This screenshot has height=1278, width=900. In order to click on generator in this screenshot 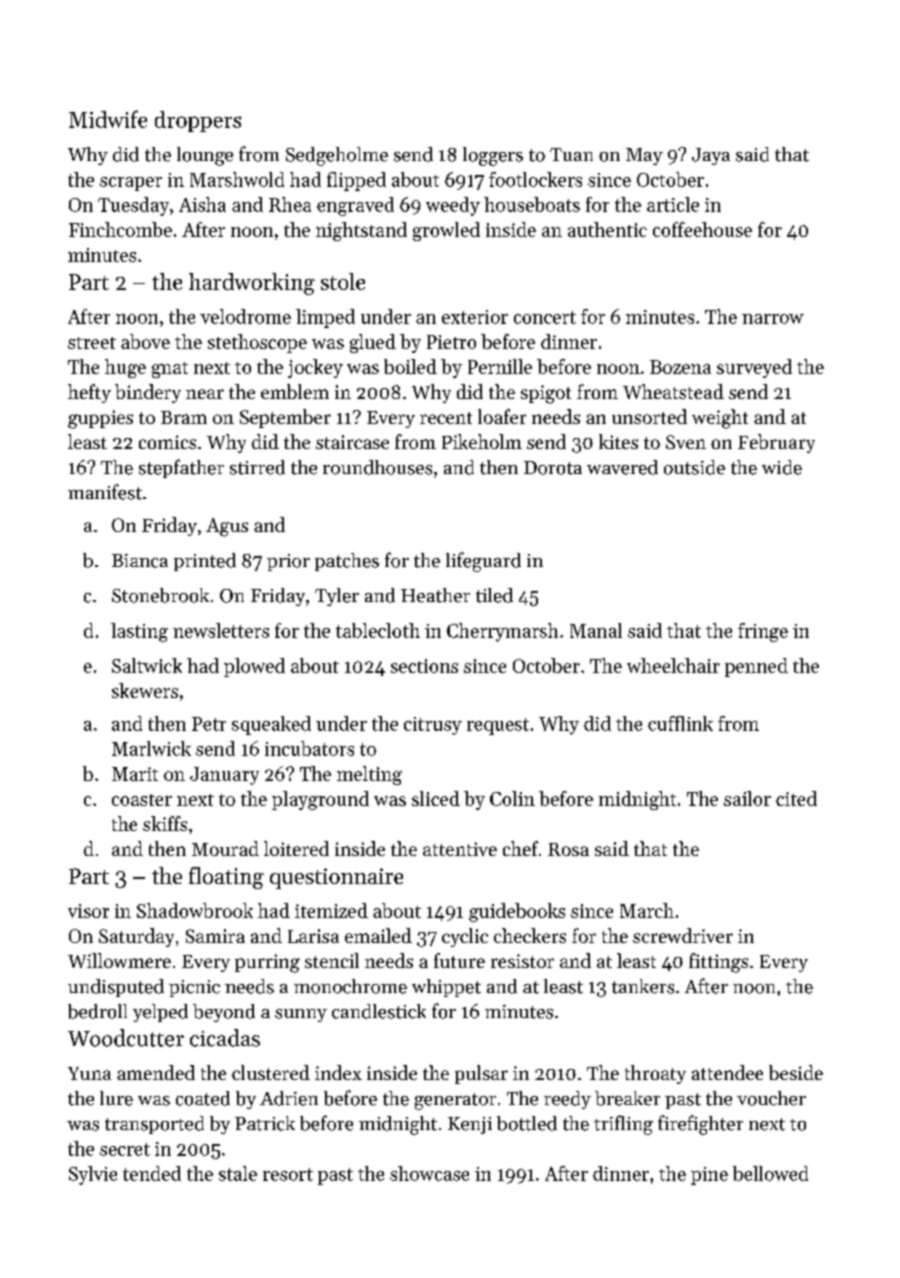, I will do `click(455, 1101)`.
